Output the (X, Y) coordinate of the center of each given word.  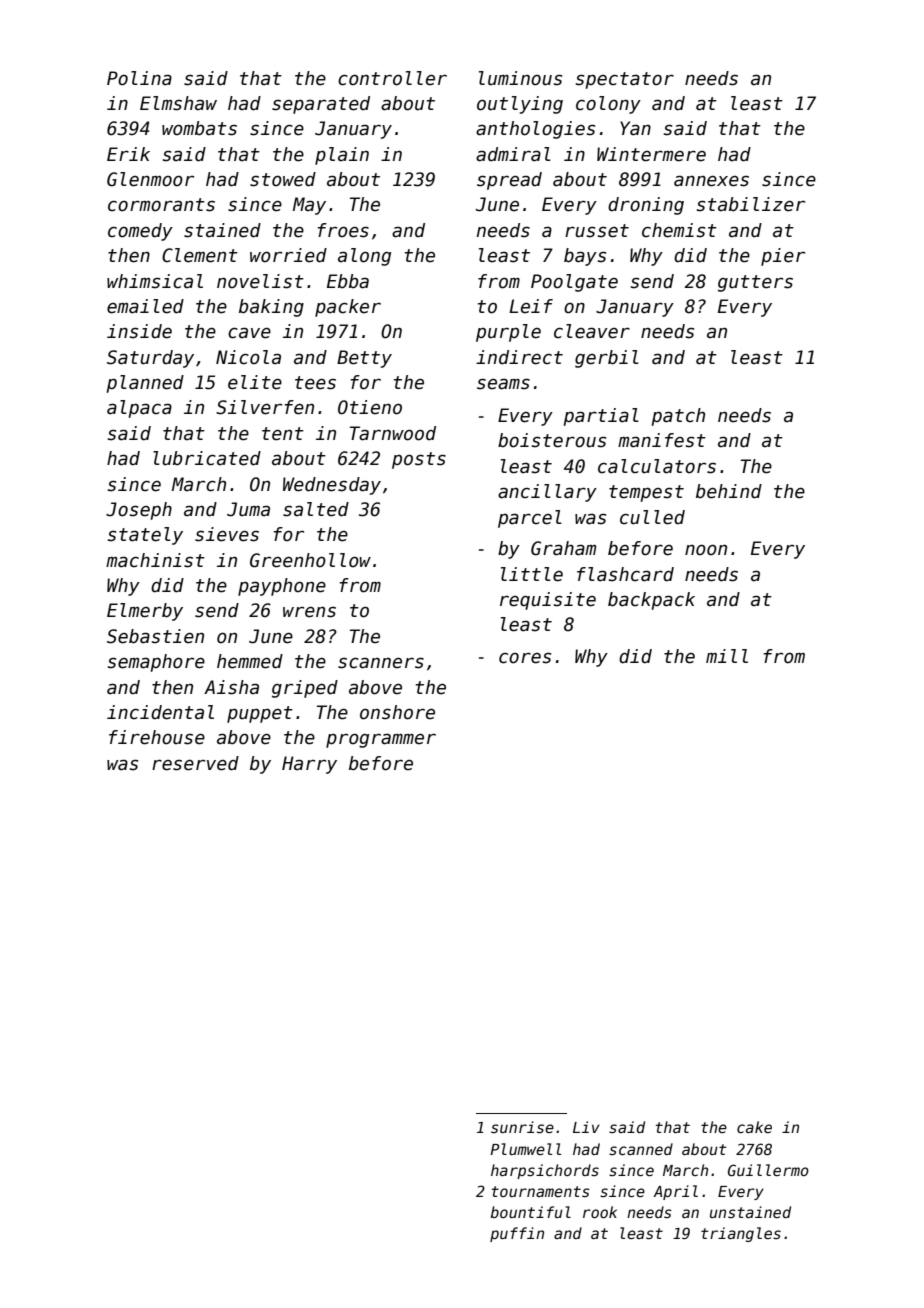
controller (392, 78)
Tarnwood (393, 433)
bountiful (531, 1212)
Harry (309, 765)
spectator (624, 80)
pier (783, 257)
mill (727, 656)
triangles (741, 1234)
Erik (128, 154)
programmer (381, 740)
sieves (227, 534)
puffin (517, 1234)
